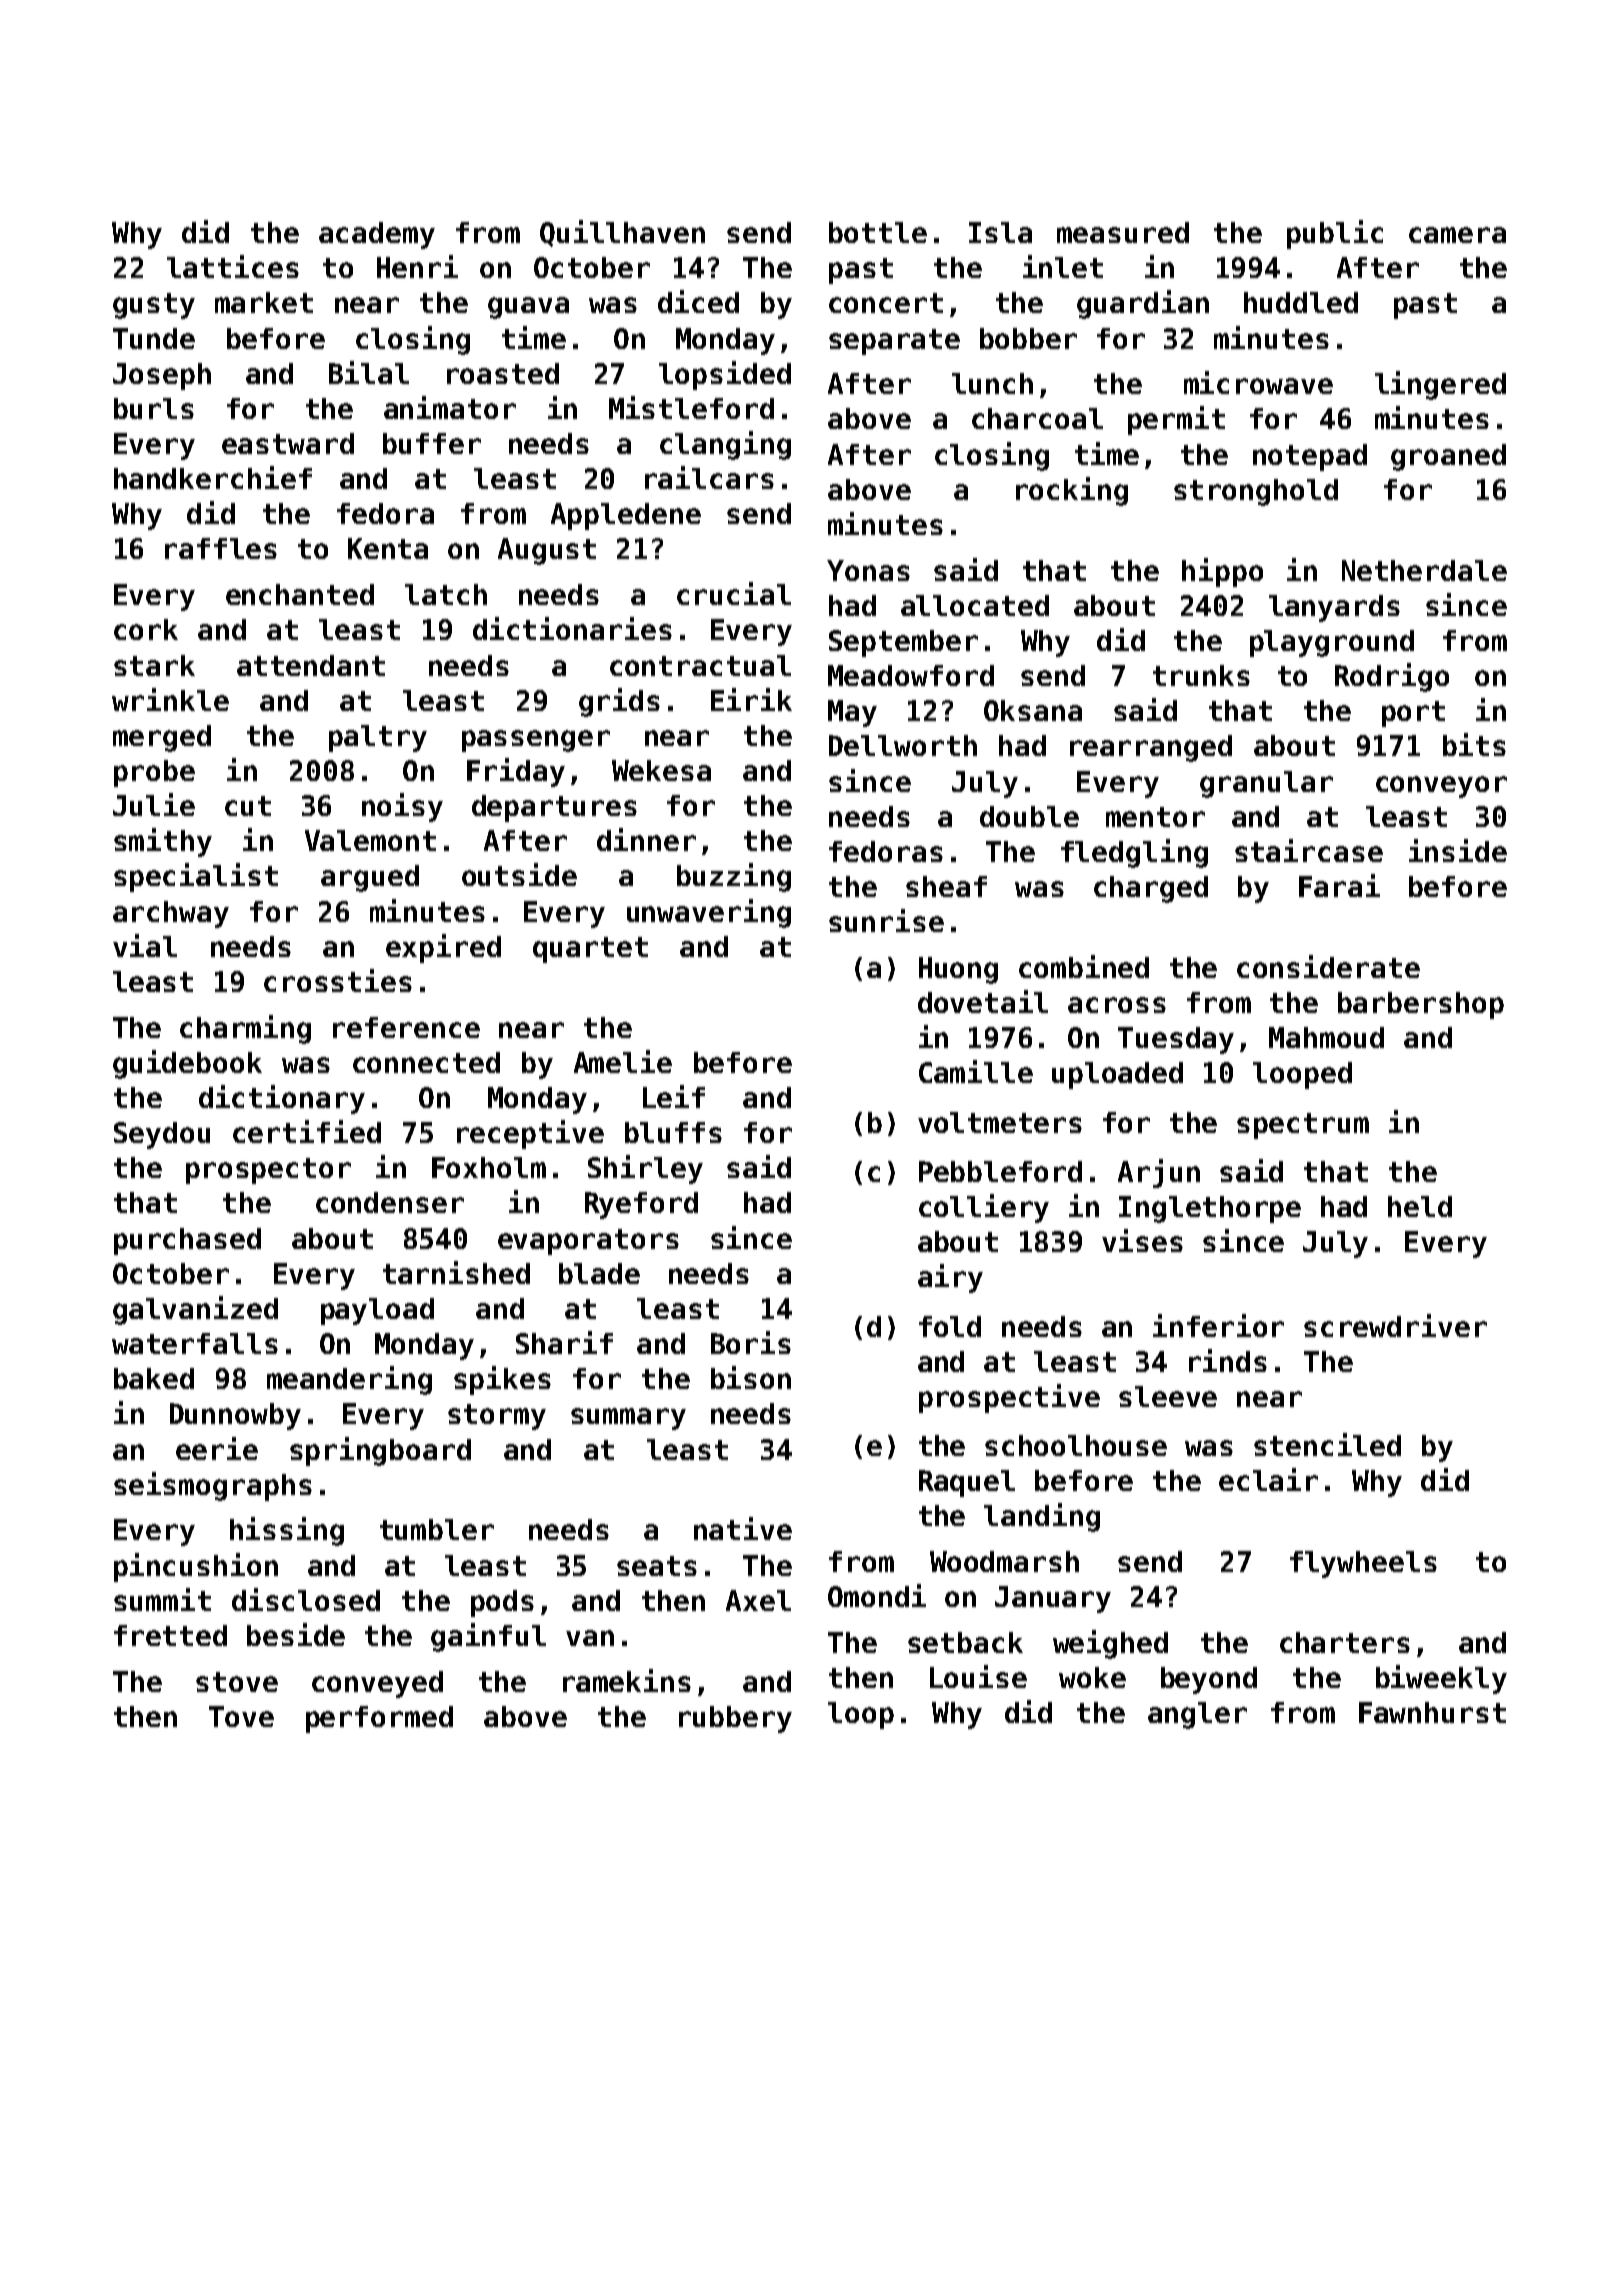  Describe the element at coordinates (1335, 234) in the screenshot. I see `public` at that location.
